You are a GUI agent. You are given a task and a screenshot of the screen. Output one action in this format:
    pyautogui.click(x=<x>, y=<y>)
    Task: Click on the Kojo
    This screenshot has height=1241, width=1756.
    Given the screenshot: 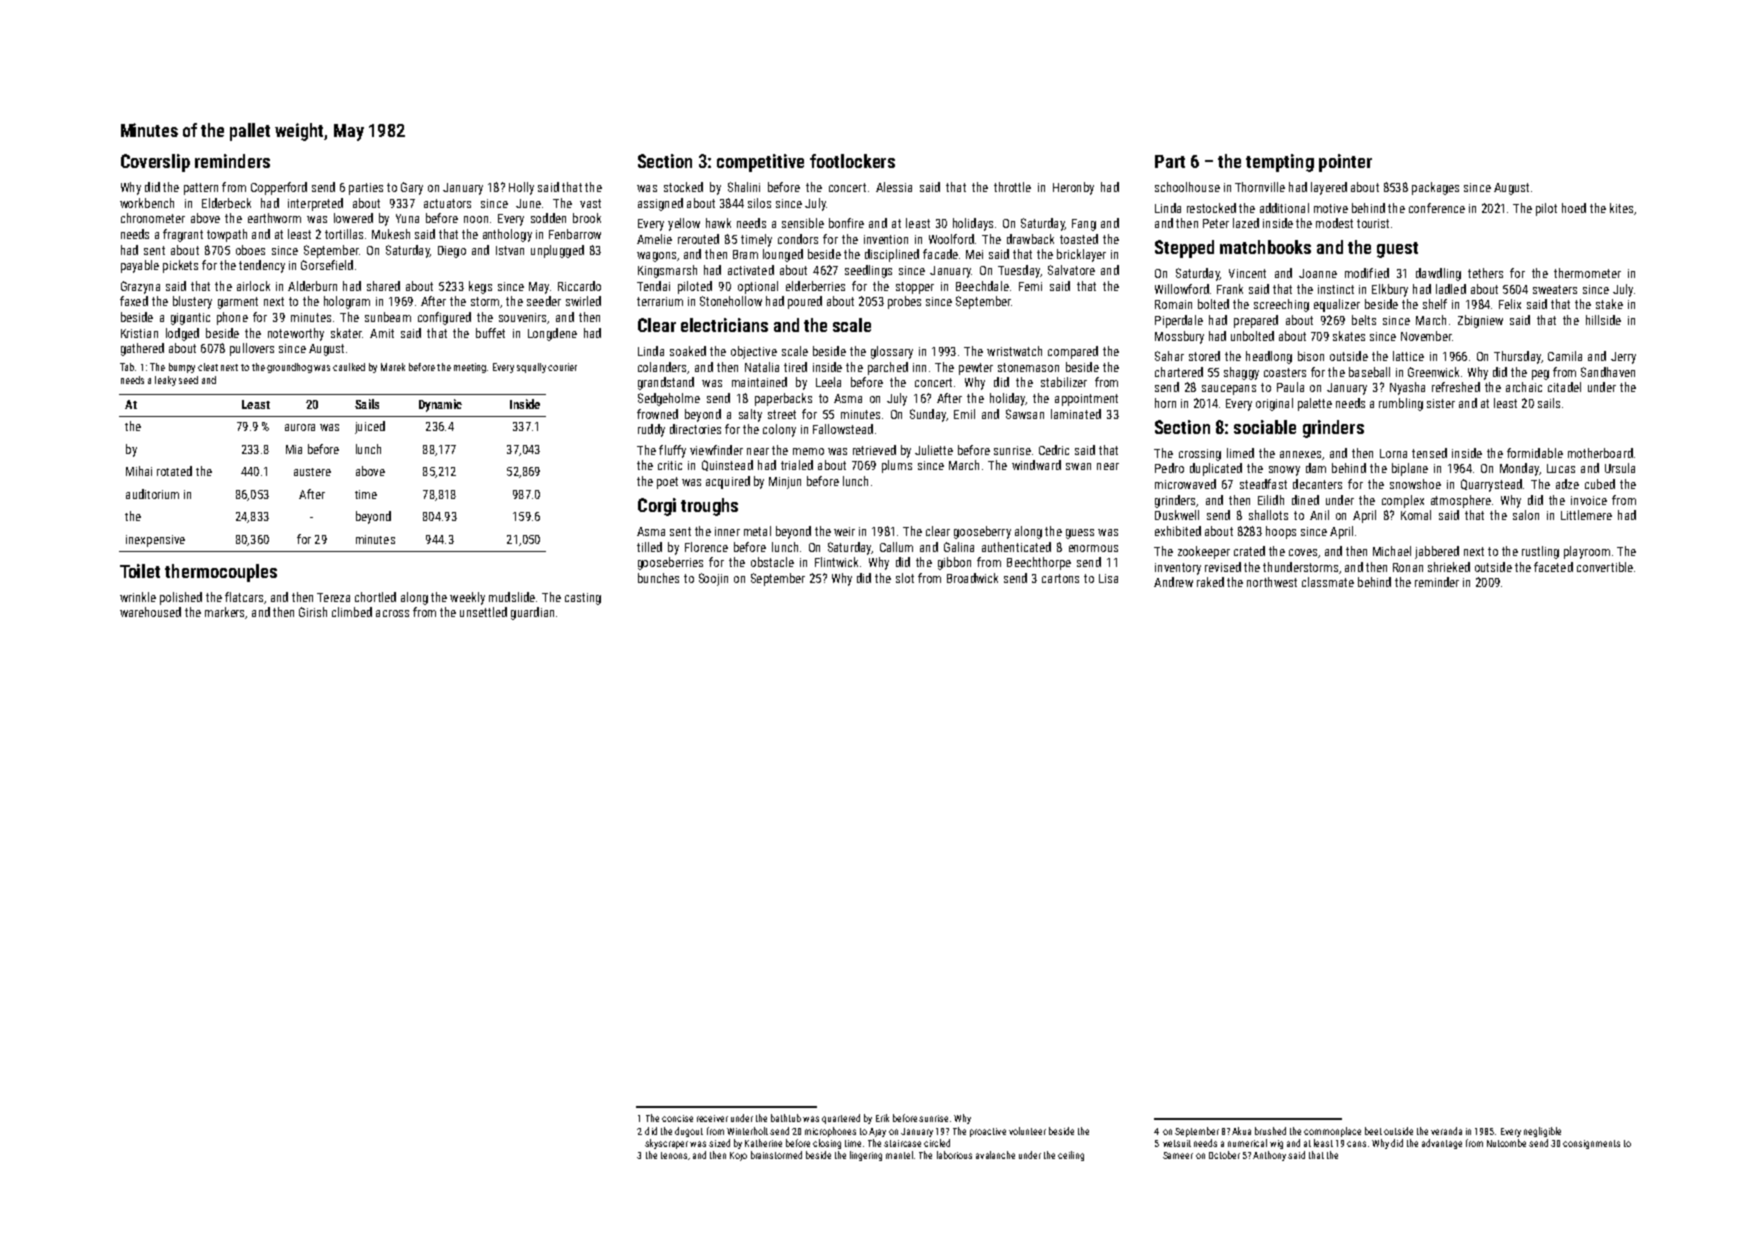 What is the action you would take?
    pyautogui.click(x=738, y=1156)
